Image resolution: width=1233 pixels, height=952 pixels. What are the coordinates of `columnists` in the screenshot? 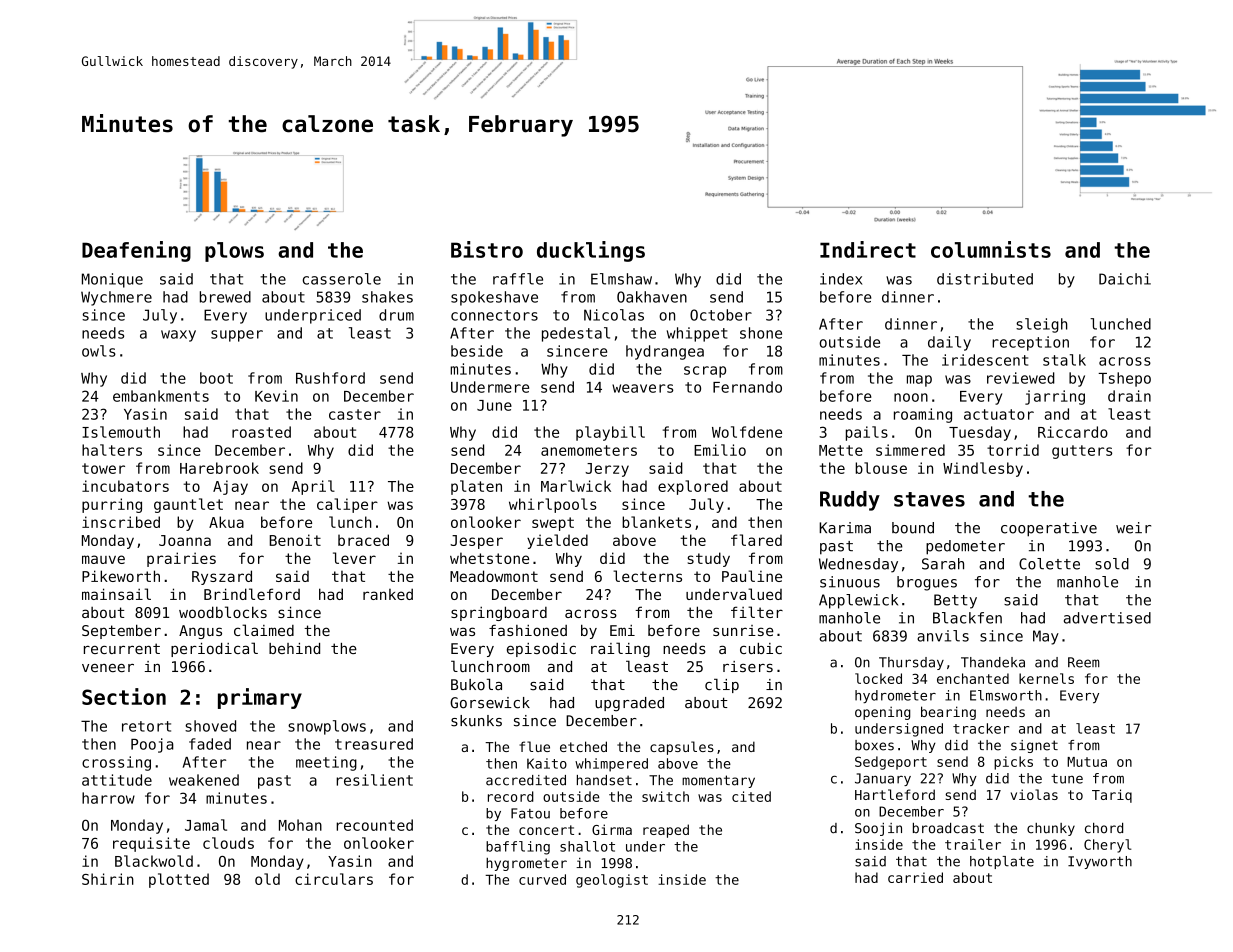 It's located at (991, 249).
